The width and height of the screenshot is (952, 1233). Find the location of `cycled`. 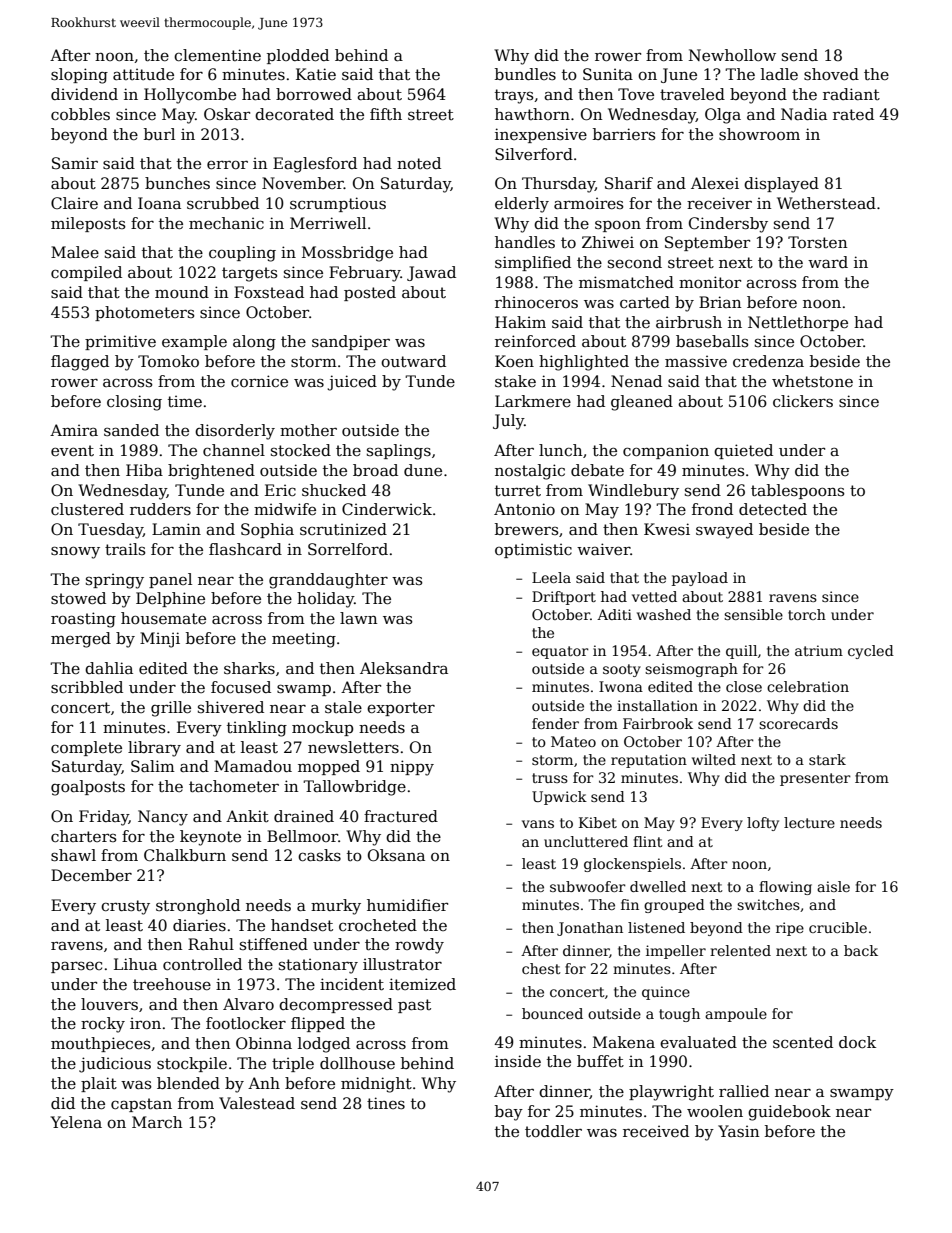

cycled is located at coordinates (871, 652).
